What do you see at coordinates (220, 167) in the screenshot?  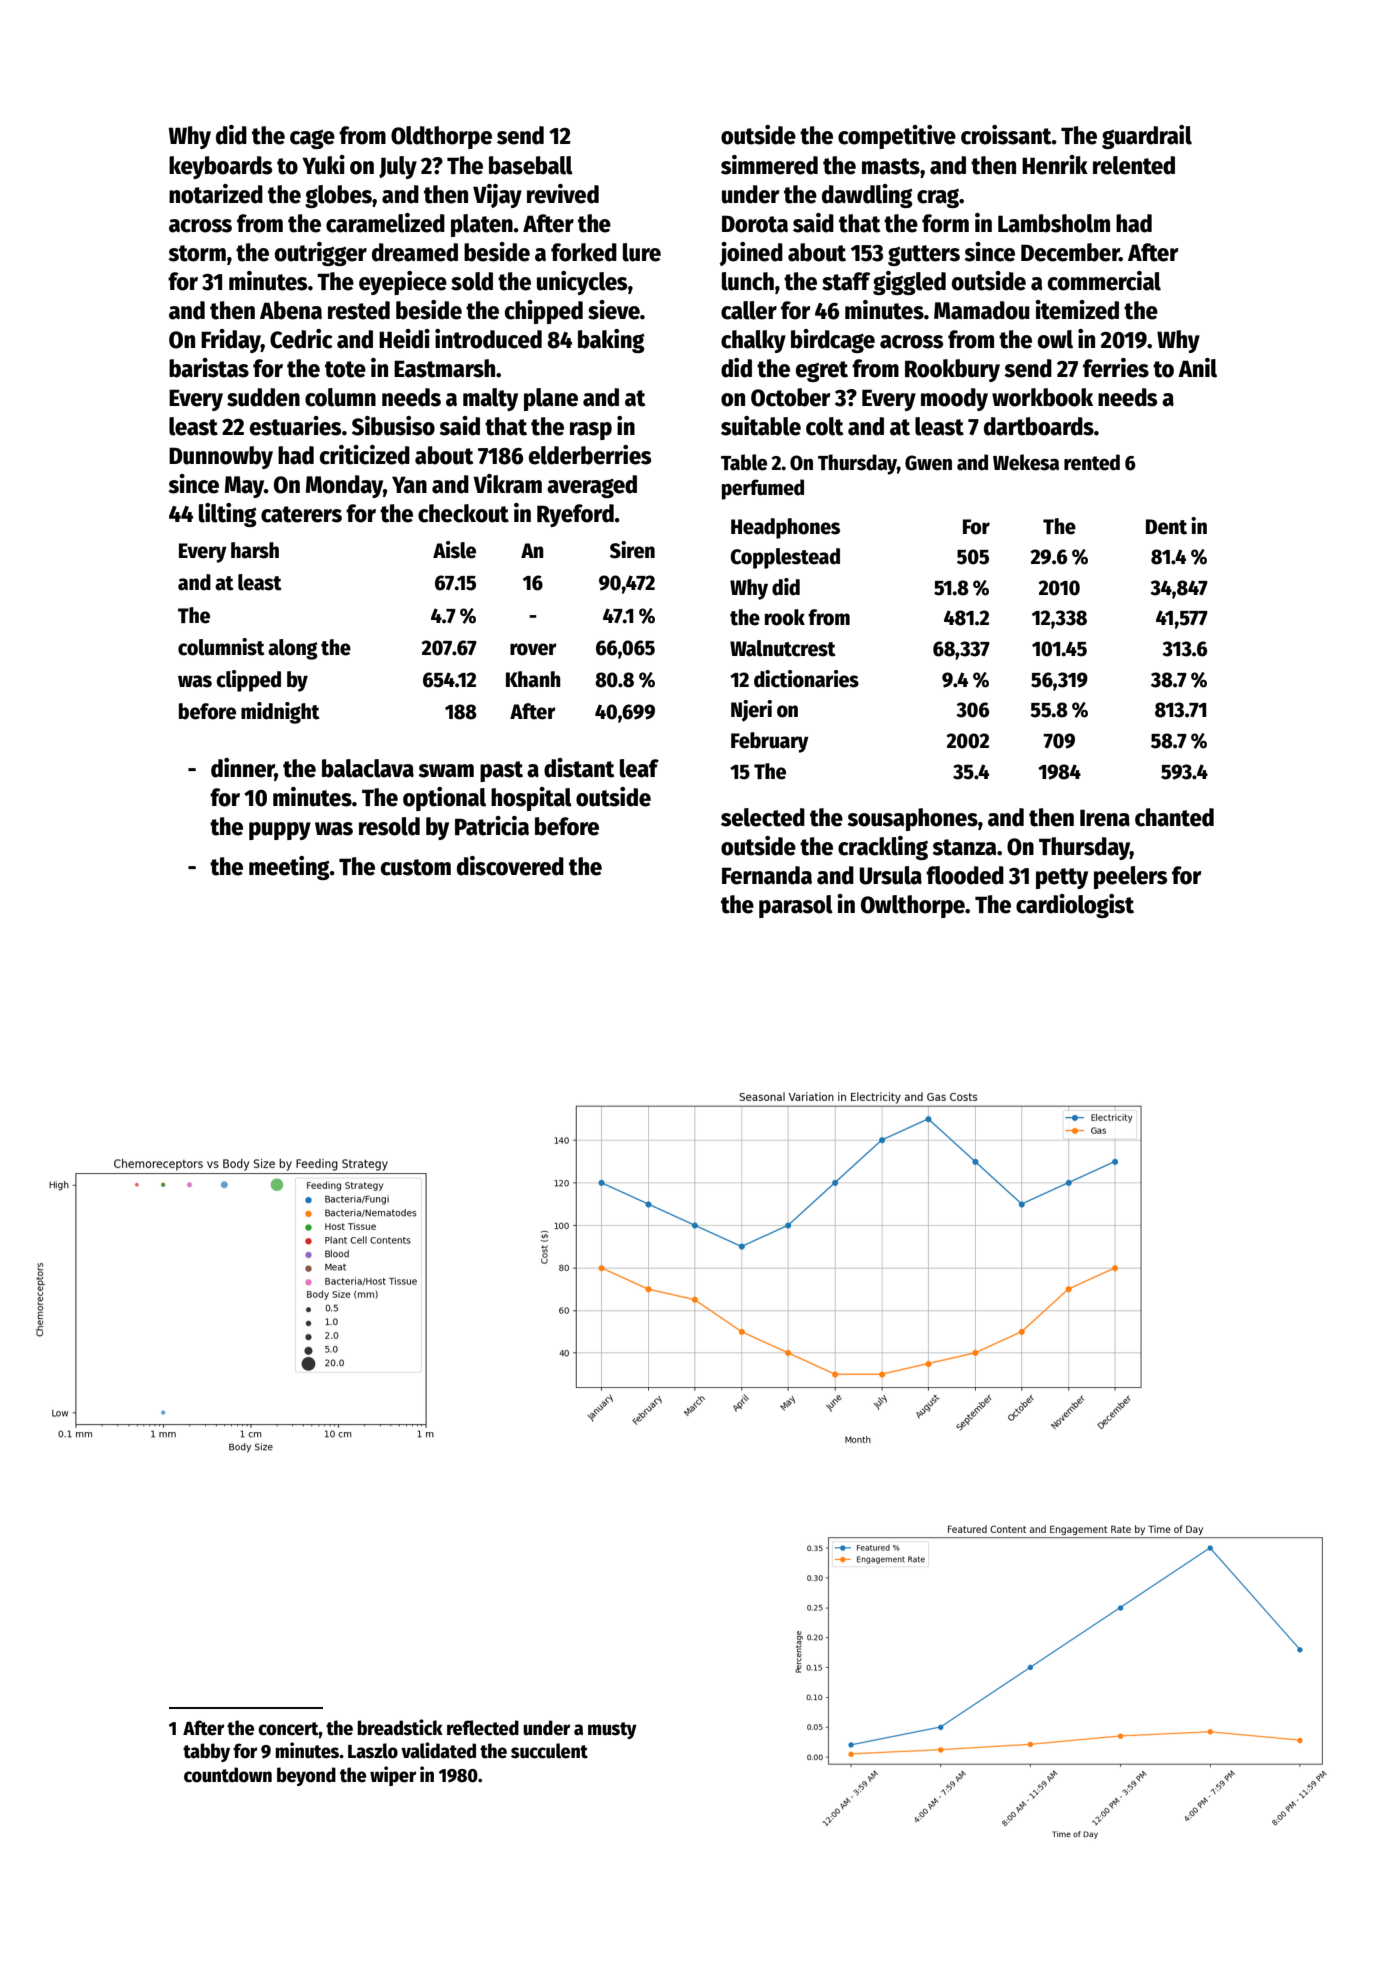 I see `keyboards` at bounding box center [220, 167].
